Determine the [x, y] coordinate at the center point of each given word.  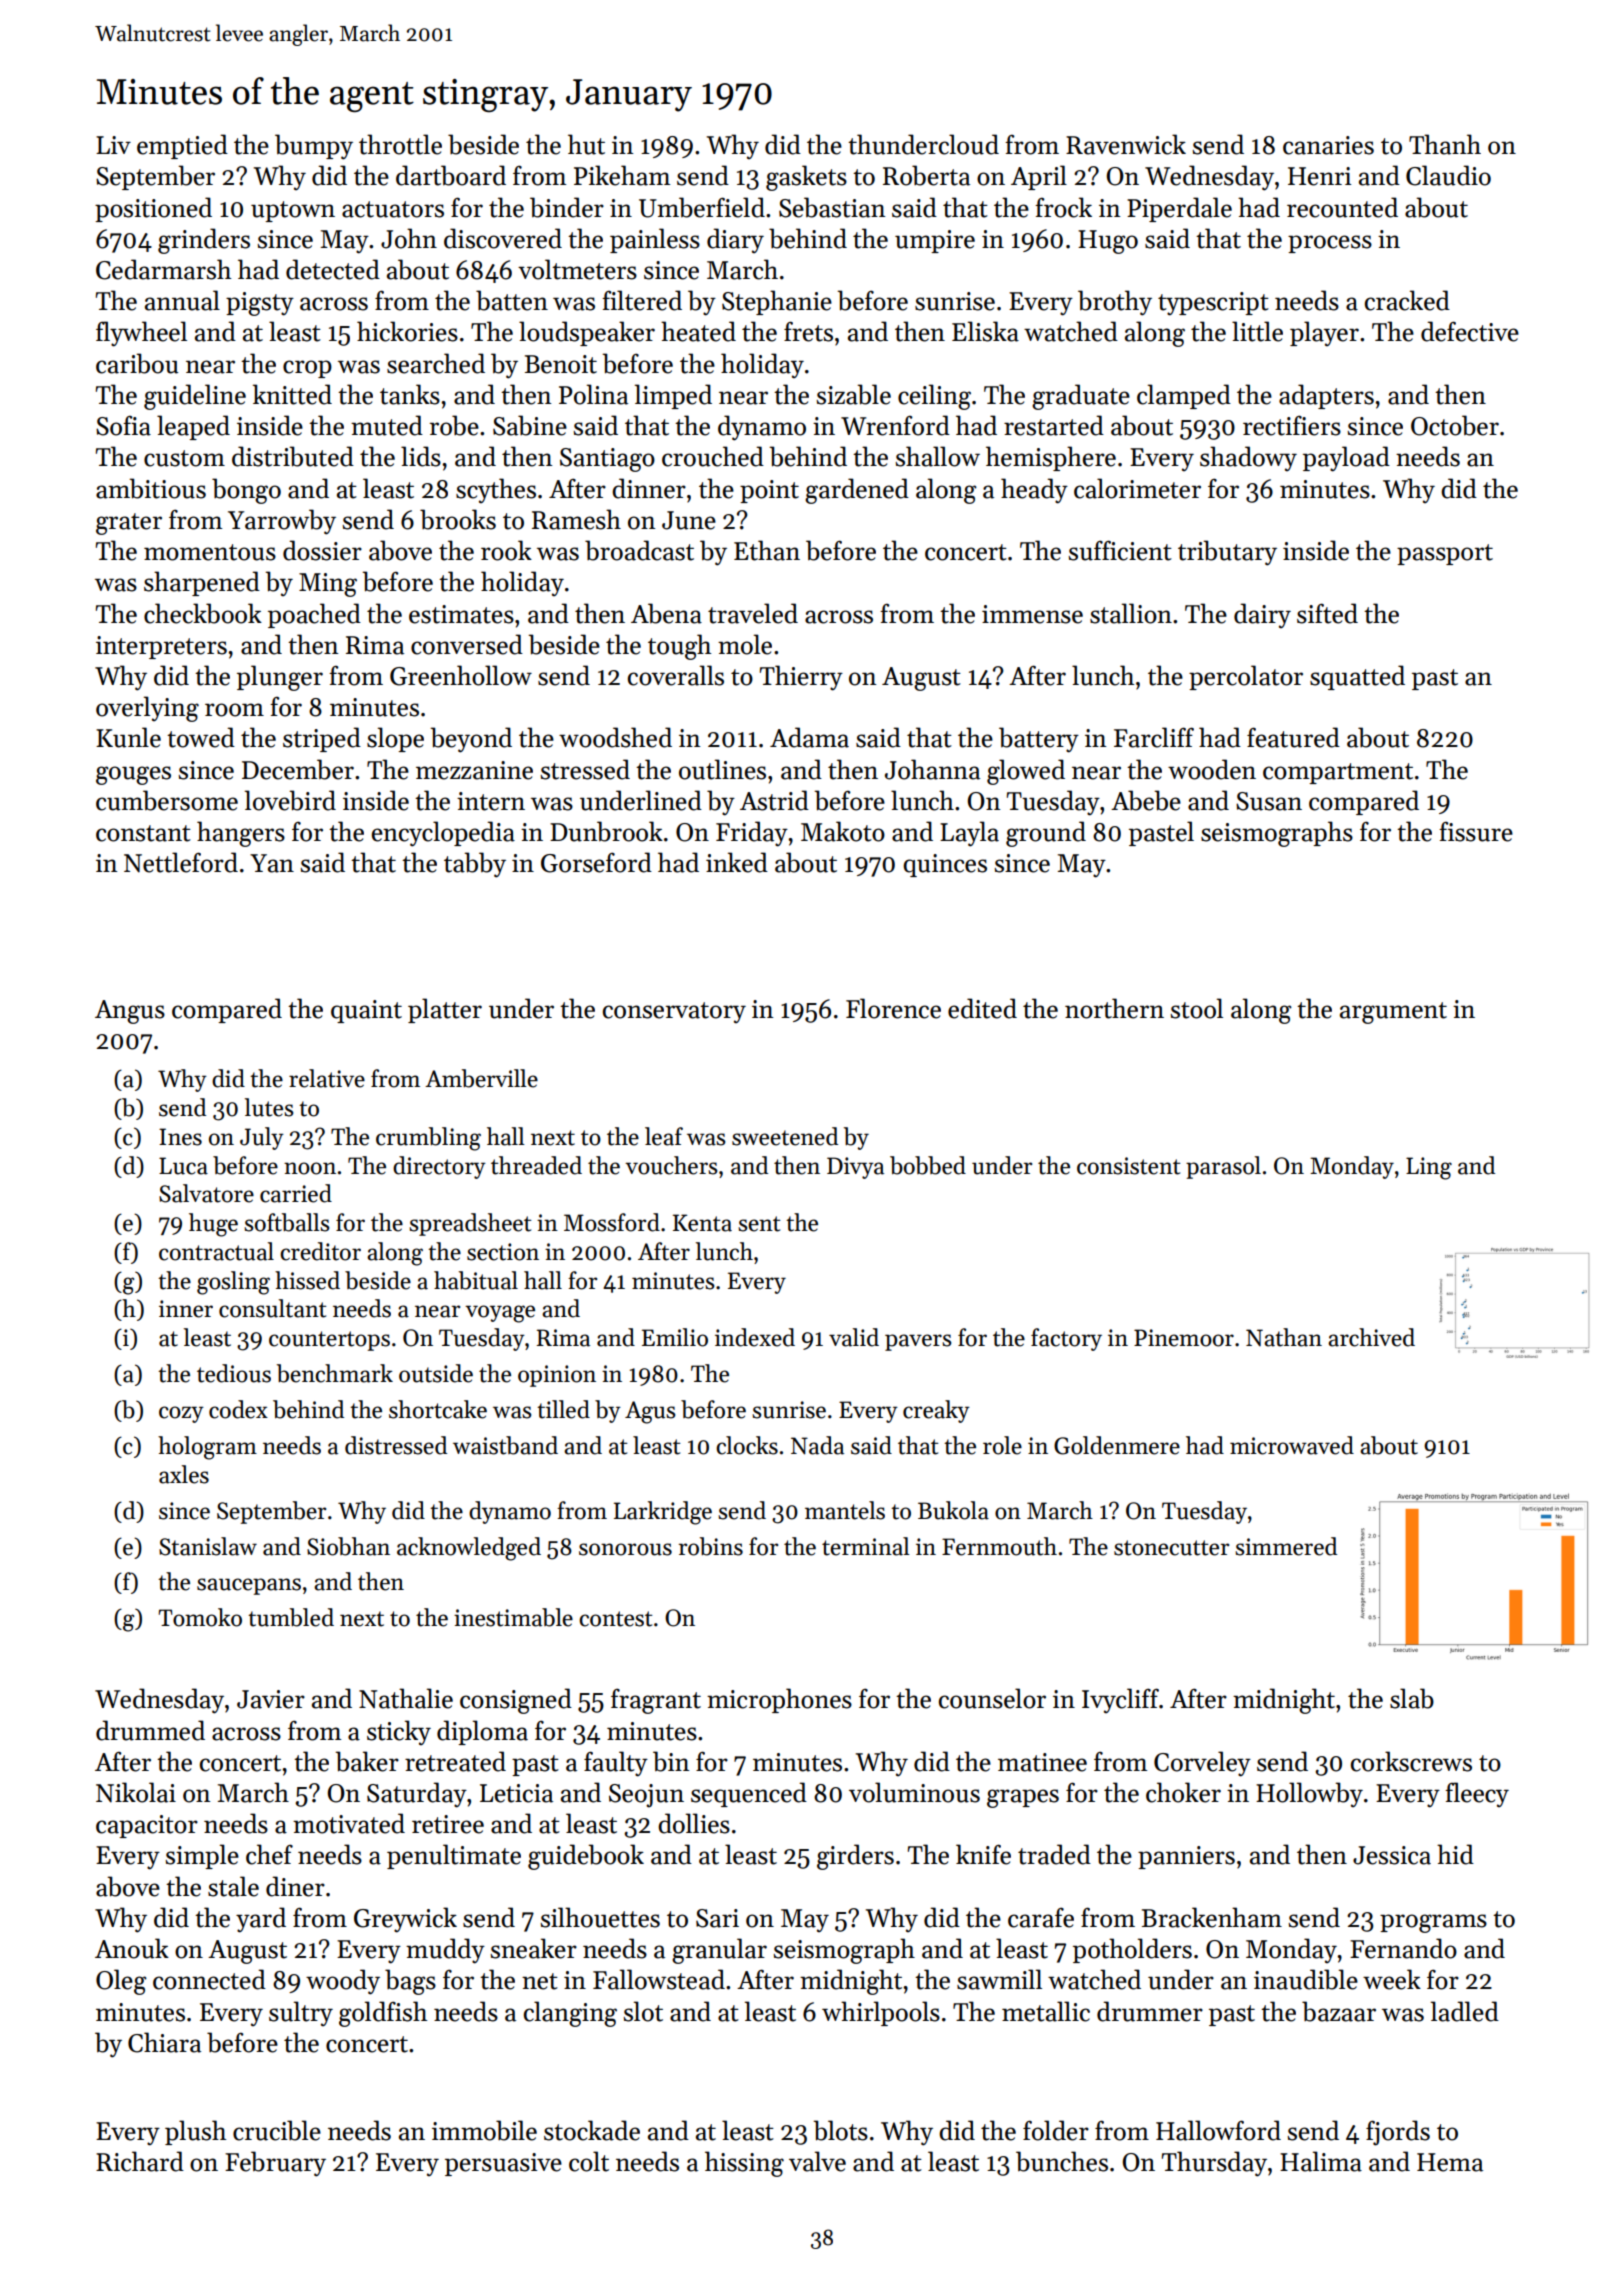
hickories [407, 331]
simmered [1286, 1546]
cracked [1407, 300]
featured [1293, 737]
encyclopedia [443, 834]
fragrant [656, 1701]
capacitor [147, 1826]
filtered [642, 300]
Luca [183, 1166]
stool [1197, 1008]
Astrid [774, 800]
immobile [484, 2130]
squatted [1357, 677]
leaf [664, 1136]
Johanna [932, 769]
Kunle [128, 737]
